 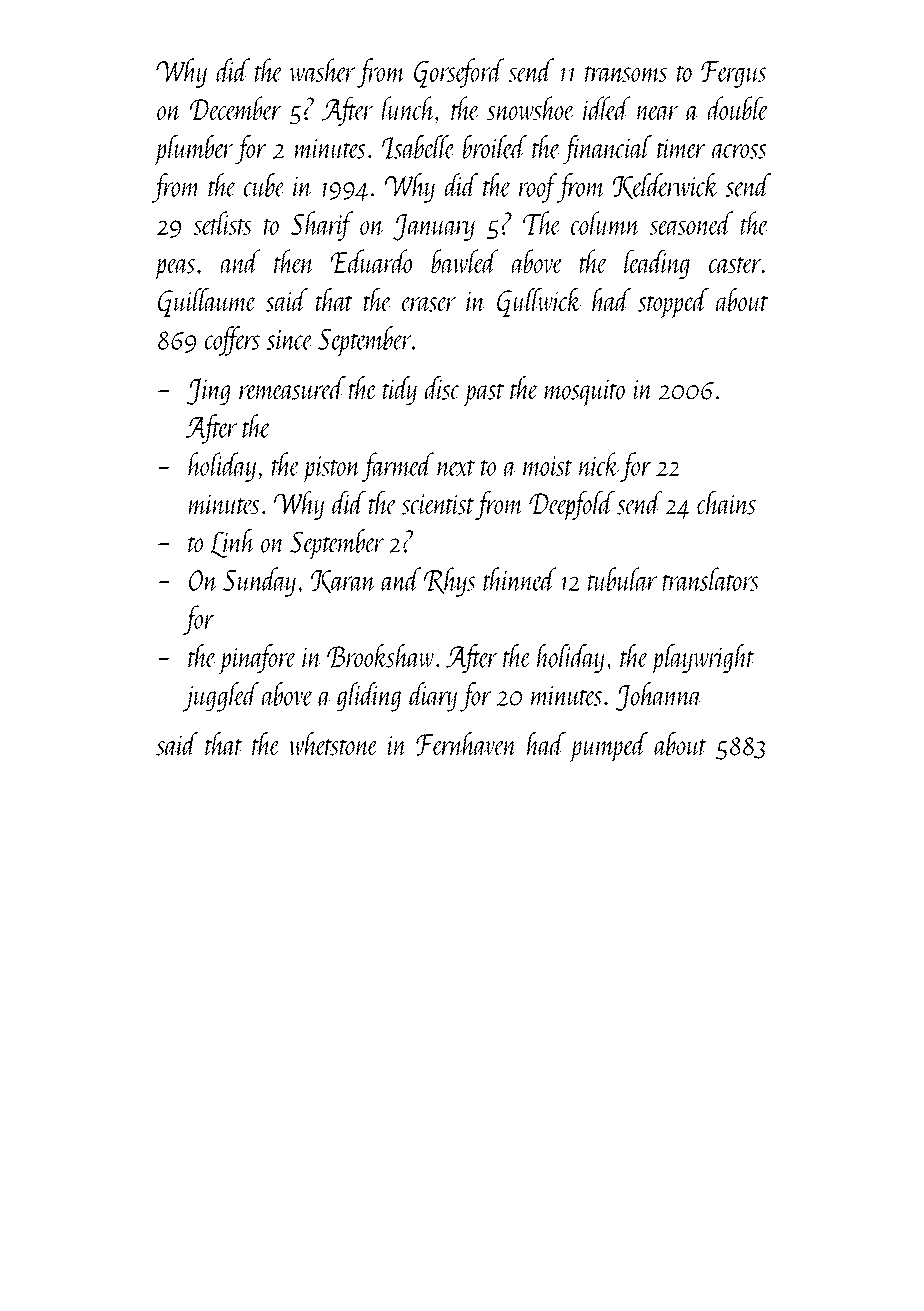 I want to click on peas, so click(x=174, y=269).
